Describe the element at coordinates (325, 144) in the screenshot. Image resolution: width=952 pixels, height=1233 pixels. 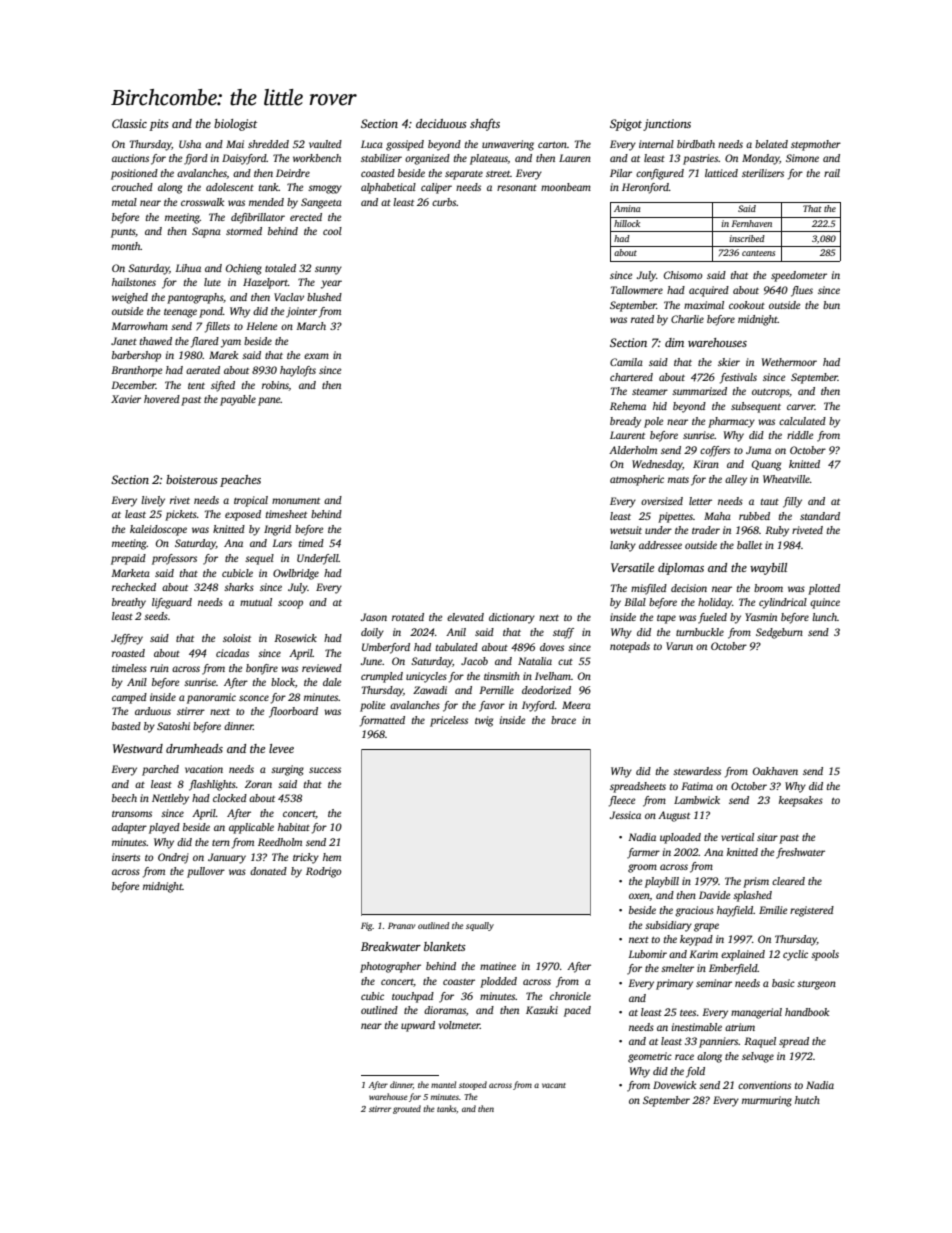
I see `vaulted` at that location.
